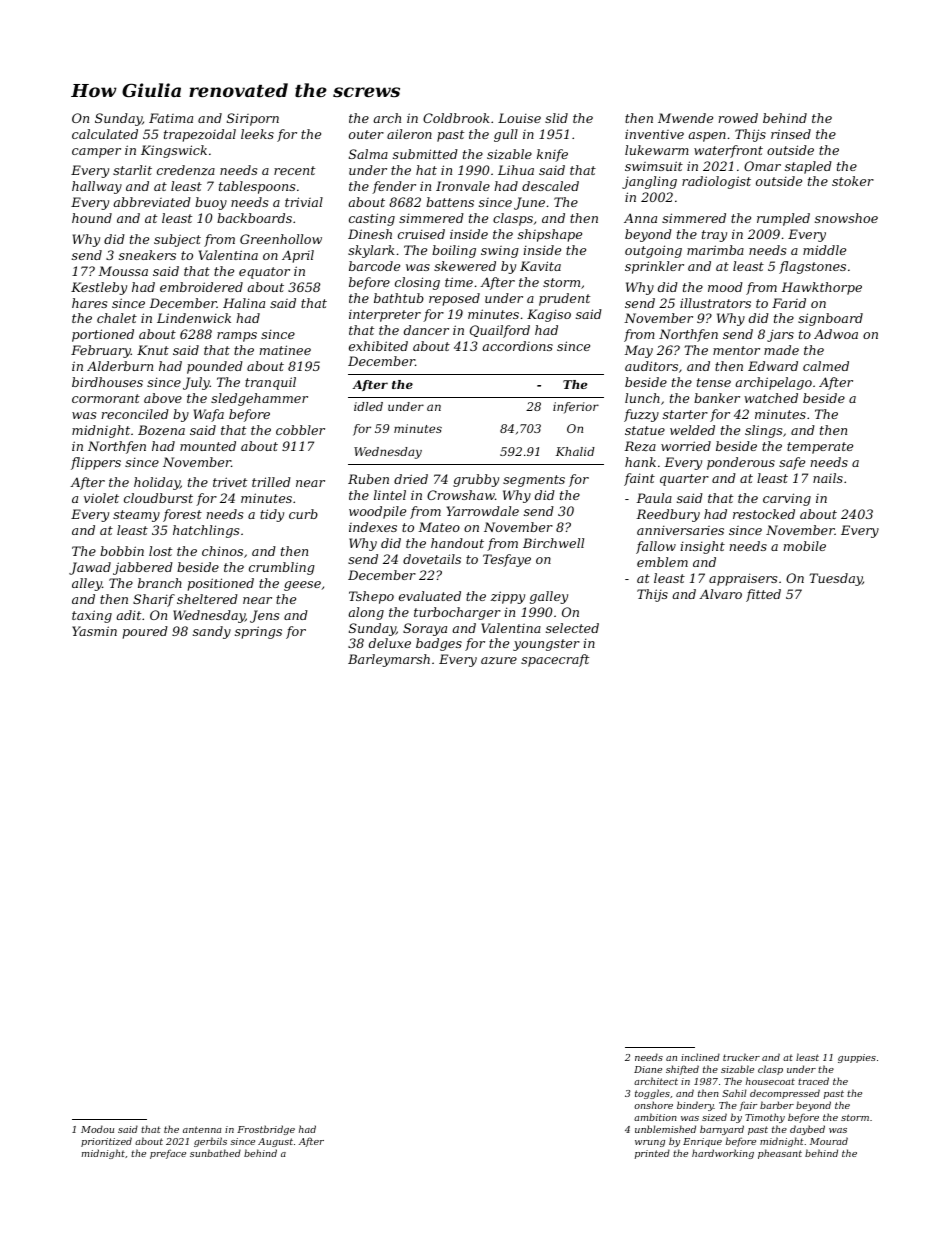 The image size is (952, 1233). Describe the element at coordinates (828, 478) in the page. I see `nails` at that location.
